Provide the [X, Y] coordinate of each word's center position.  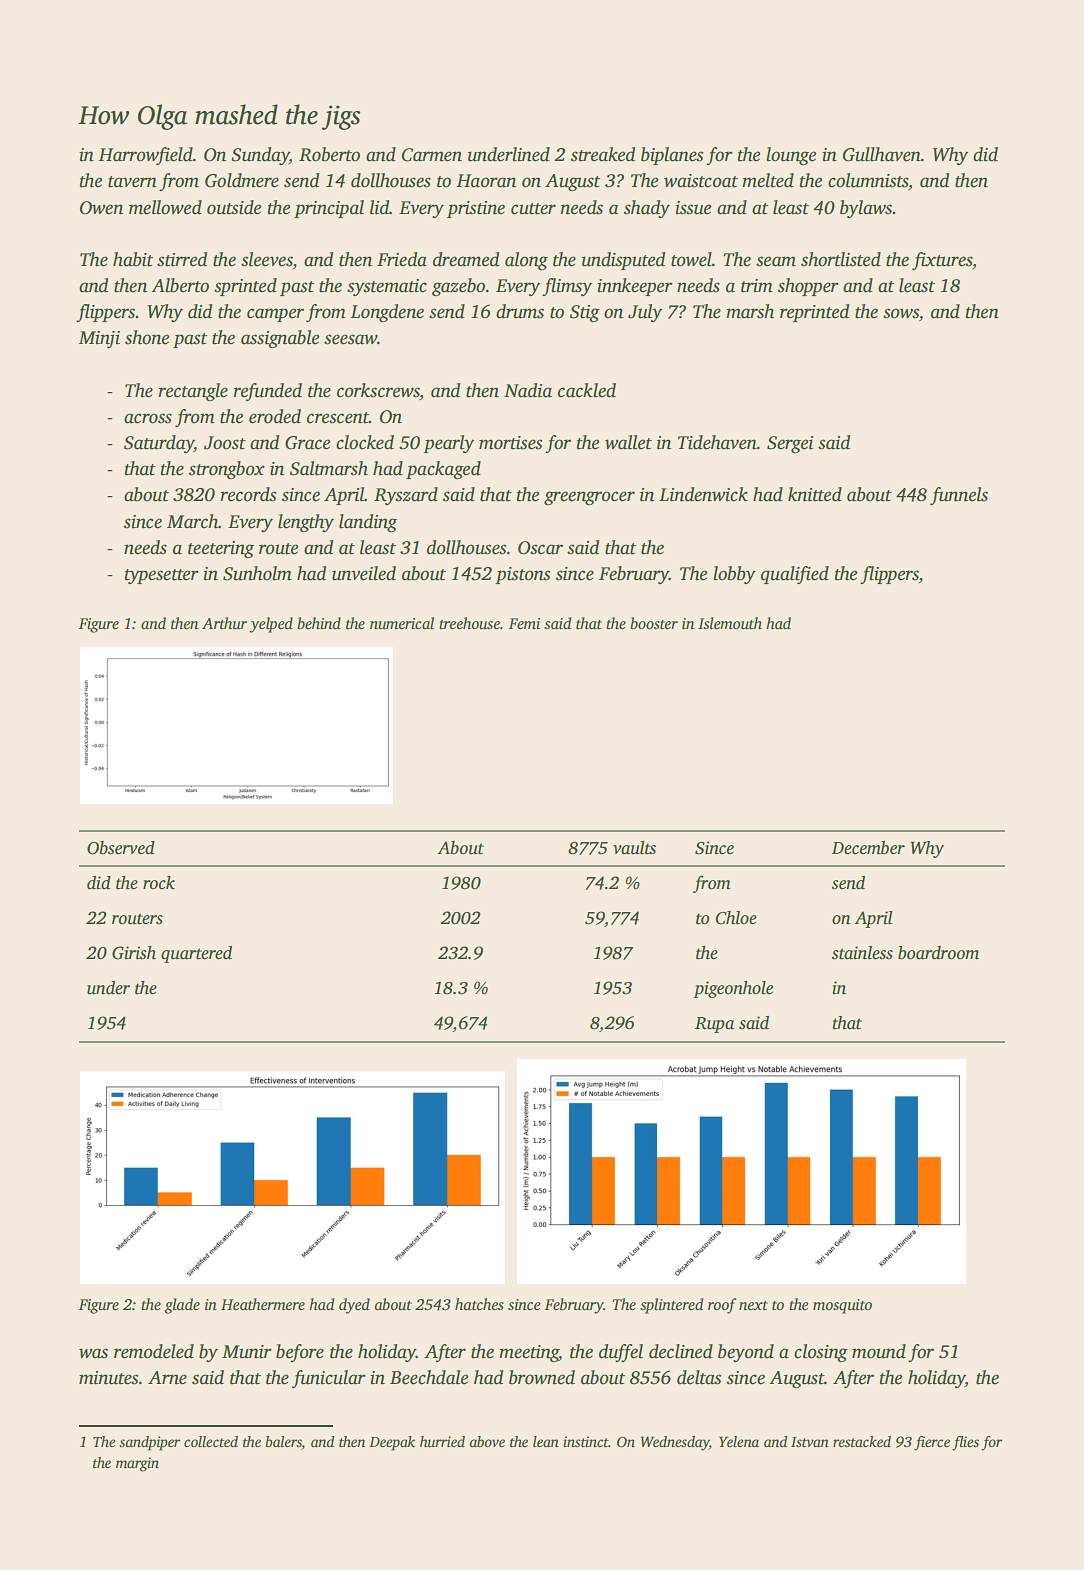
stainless [862, 953]
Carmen [432, 155]
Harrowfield [145, 156]
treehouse [469, 623]
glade [182, 1306]
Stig [585, 313]
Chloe [736, 918]
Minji [99, 339]
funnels [959, 496]
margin [137, 1464]
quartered [196, 954]
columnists [868, 180]
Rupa [714, 1025]
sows [901, 313]
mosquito [842, 1306]
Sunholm [257, 573]
